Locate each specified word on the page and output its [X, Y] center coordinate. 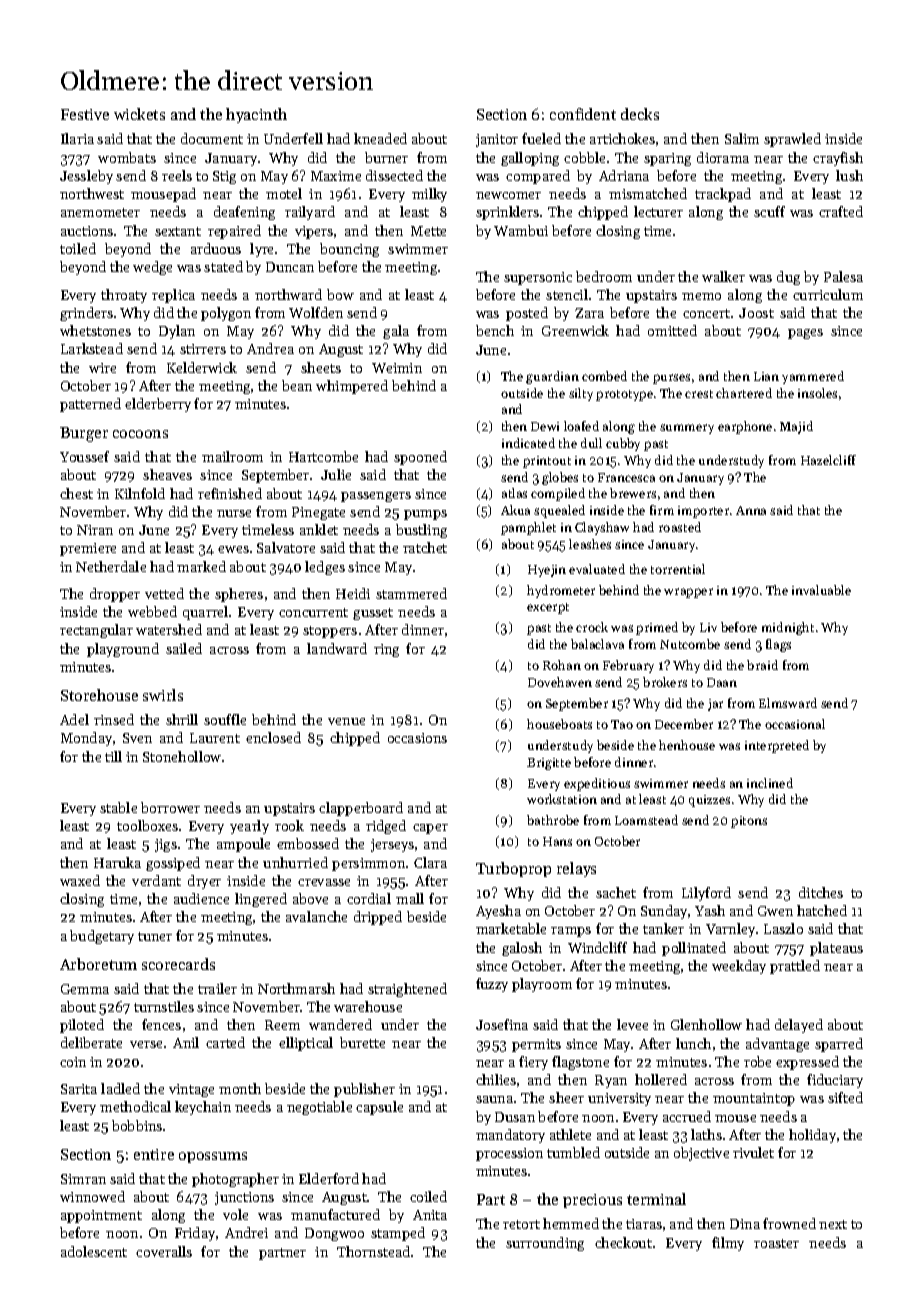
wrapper [688, 593]
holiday [812, 1136]
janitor [497, 140]
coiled [428, 1196]
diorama [723, 157]
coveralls [164, 1251]
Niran [95, 530]
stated [223, 266]
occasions [417, 738]
